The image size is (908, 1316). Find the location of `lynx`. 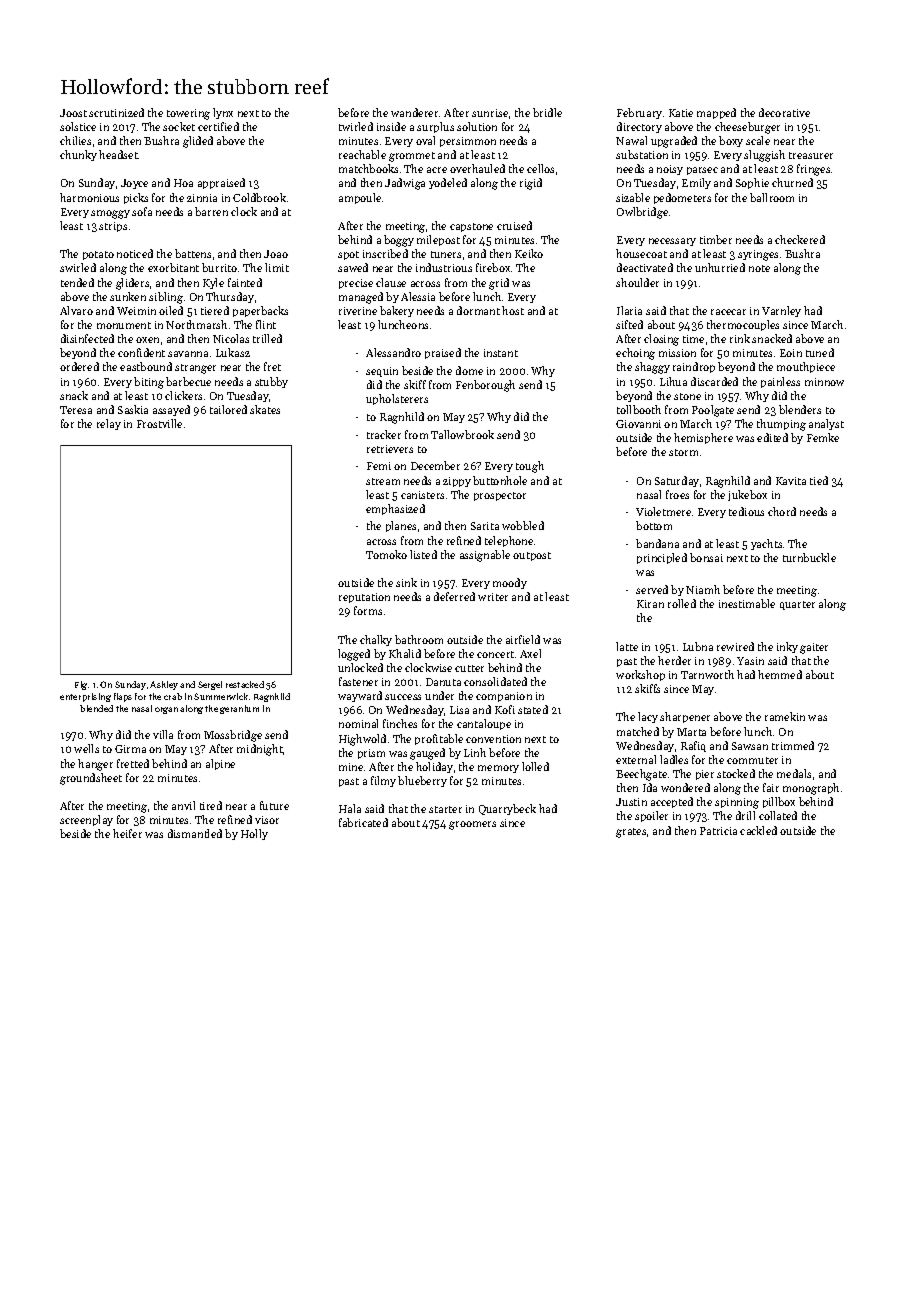

lynx is located at coordinates (223, 113).
